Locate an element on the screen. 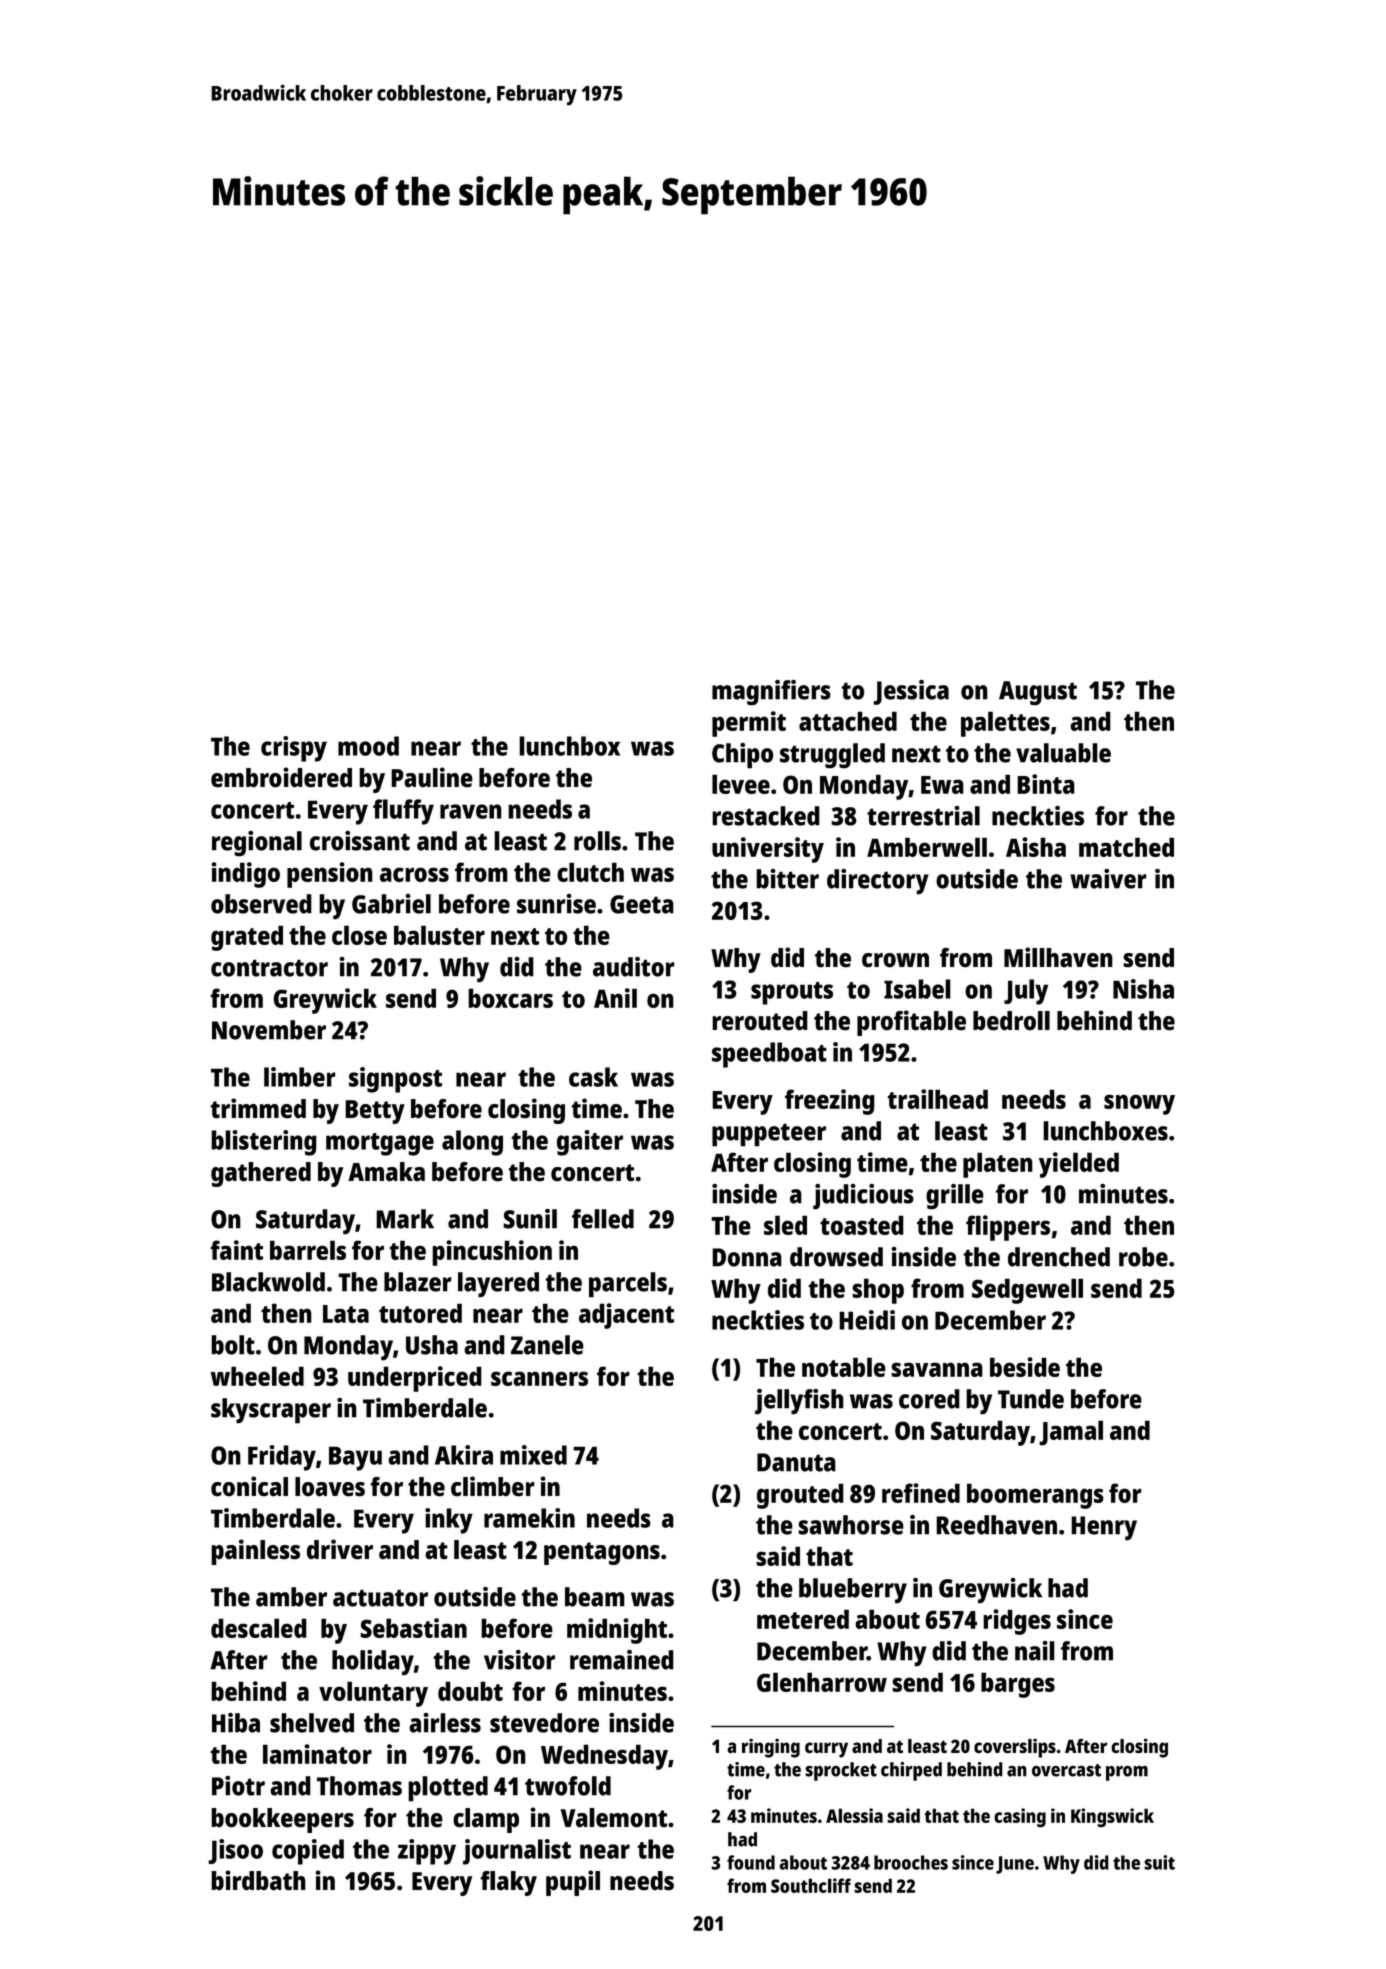  August is located at coordinates (1038, 693).
